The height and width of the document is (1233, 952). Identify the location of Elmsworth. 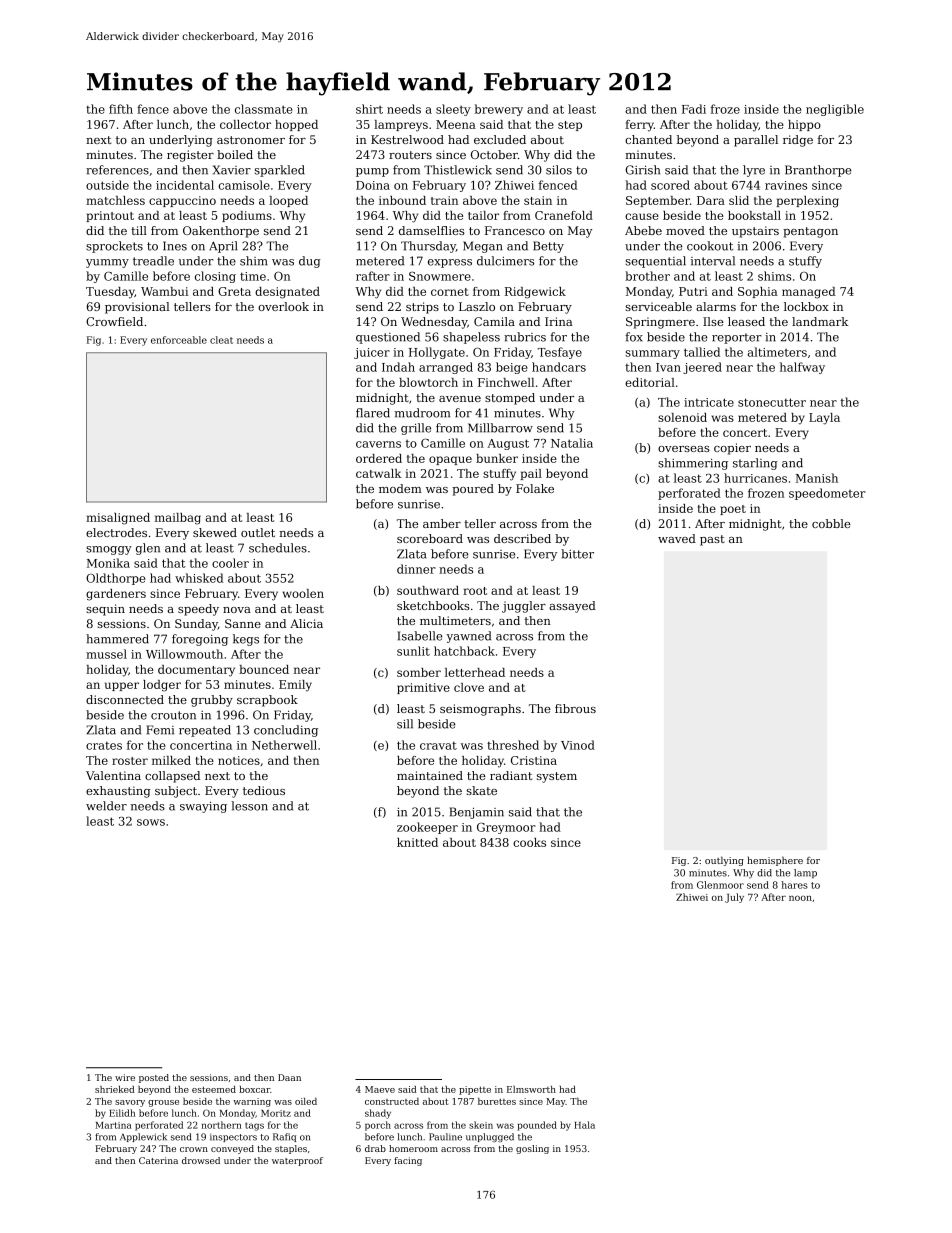
(531, 1089).
